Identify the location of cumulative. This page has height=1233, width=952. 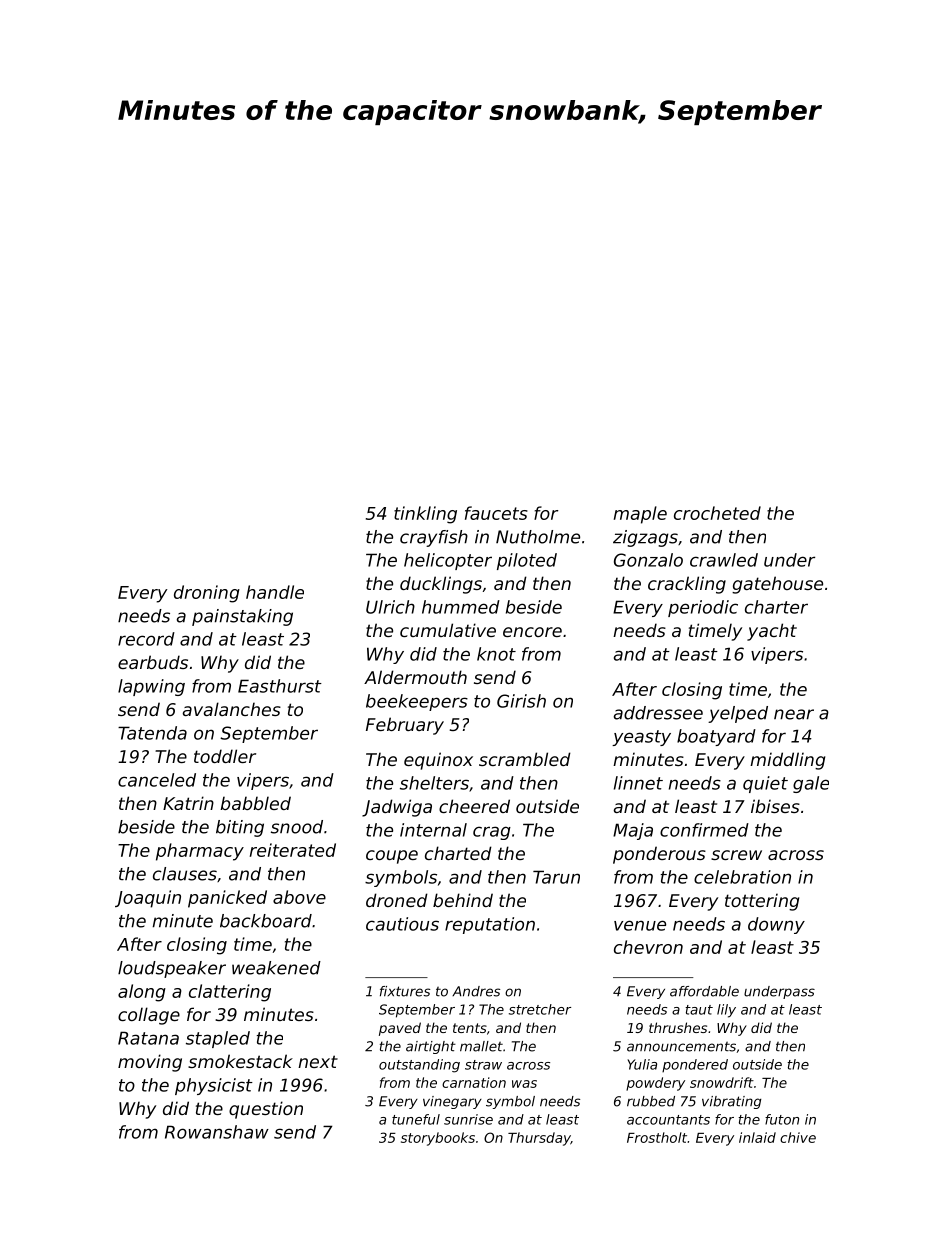
(448, 630).
